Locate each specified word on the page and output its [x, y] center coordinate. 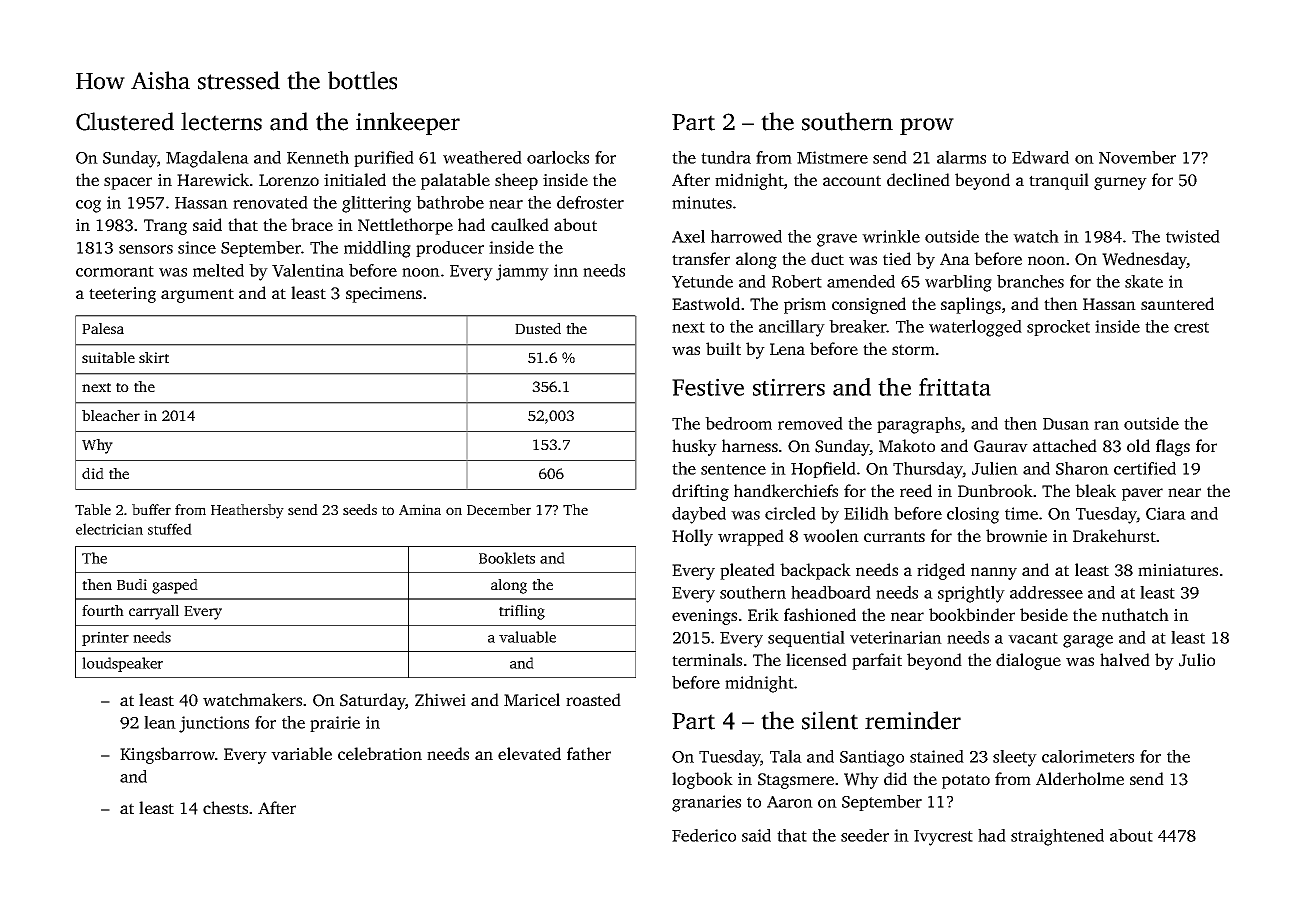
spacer [128, 183]
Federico [704, 835]
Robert [797, 281]
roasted [593, 699]
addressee [1046, 592]
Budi [132, 584]
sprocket [1058, 328]
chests [225, 807]
